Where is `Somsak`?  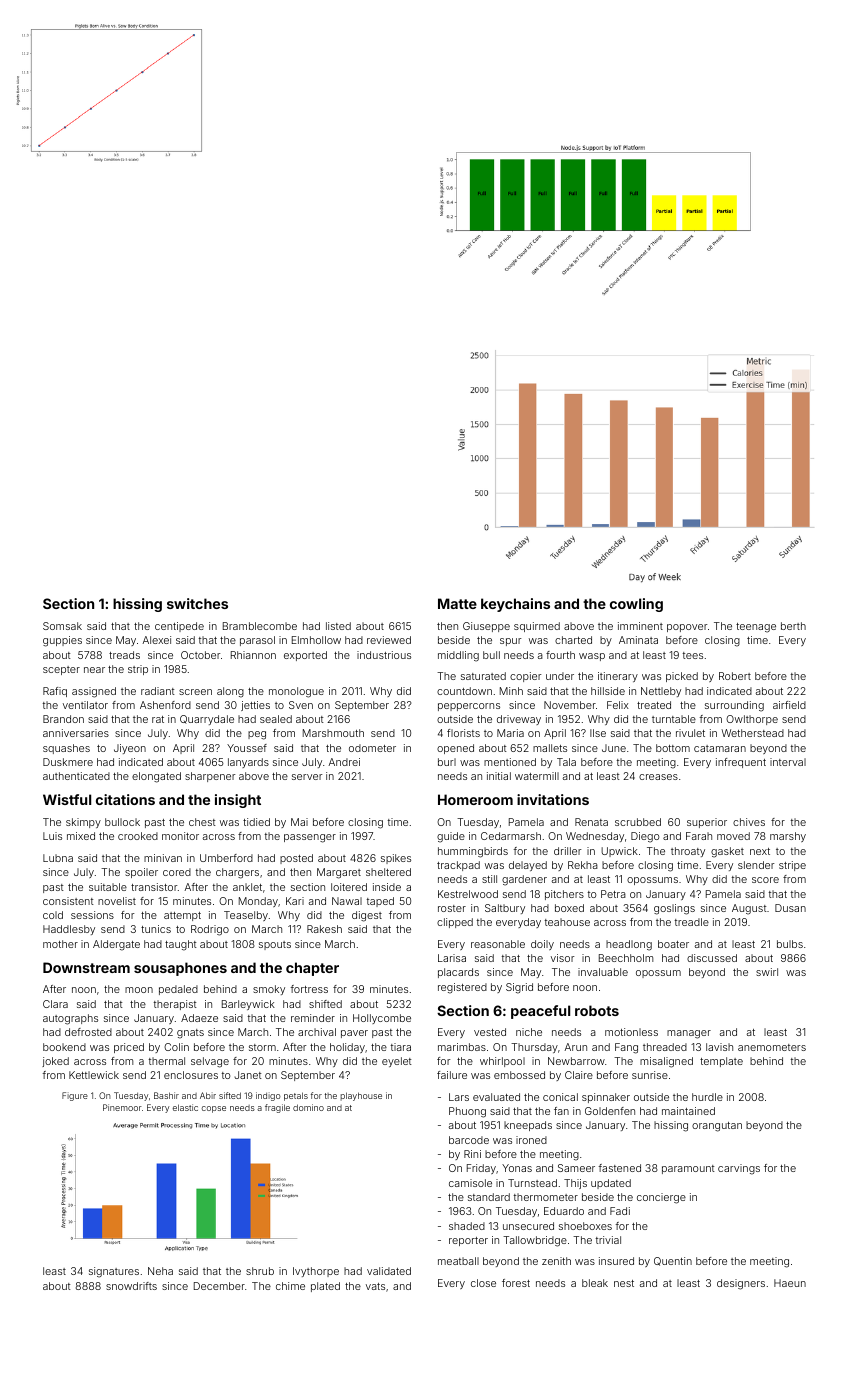
Somsak is located at coordinates (62, 626).
